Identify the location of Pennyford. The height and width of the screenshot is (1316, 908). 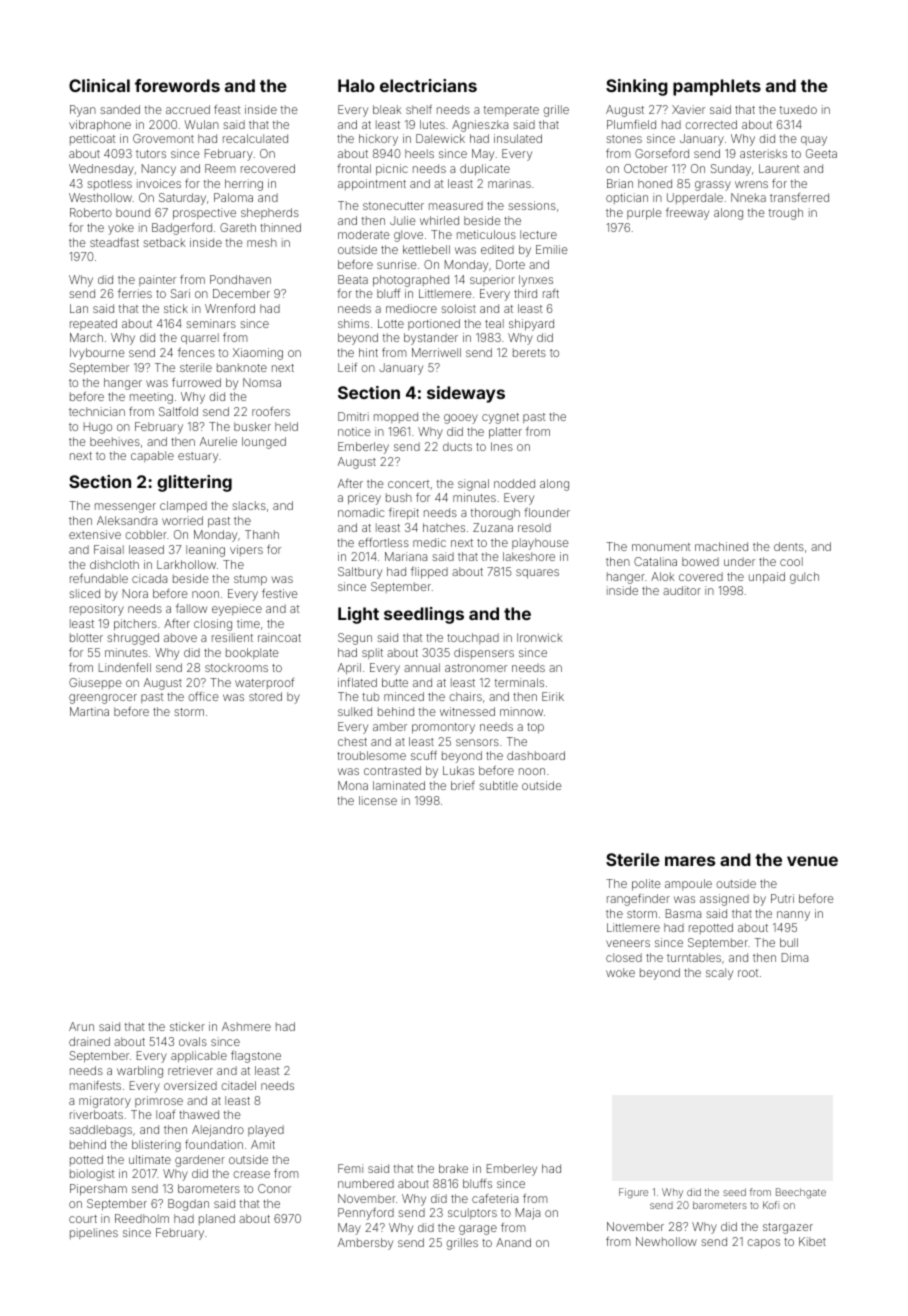
(366, 1214).
